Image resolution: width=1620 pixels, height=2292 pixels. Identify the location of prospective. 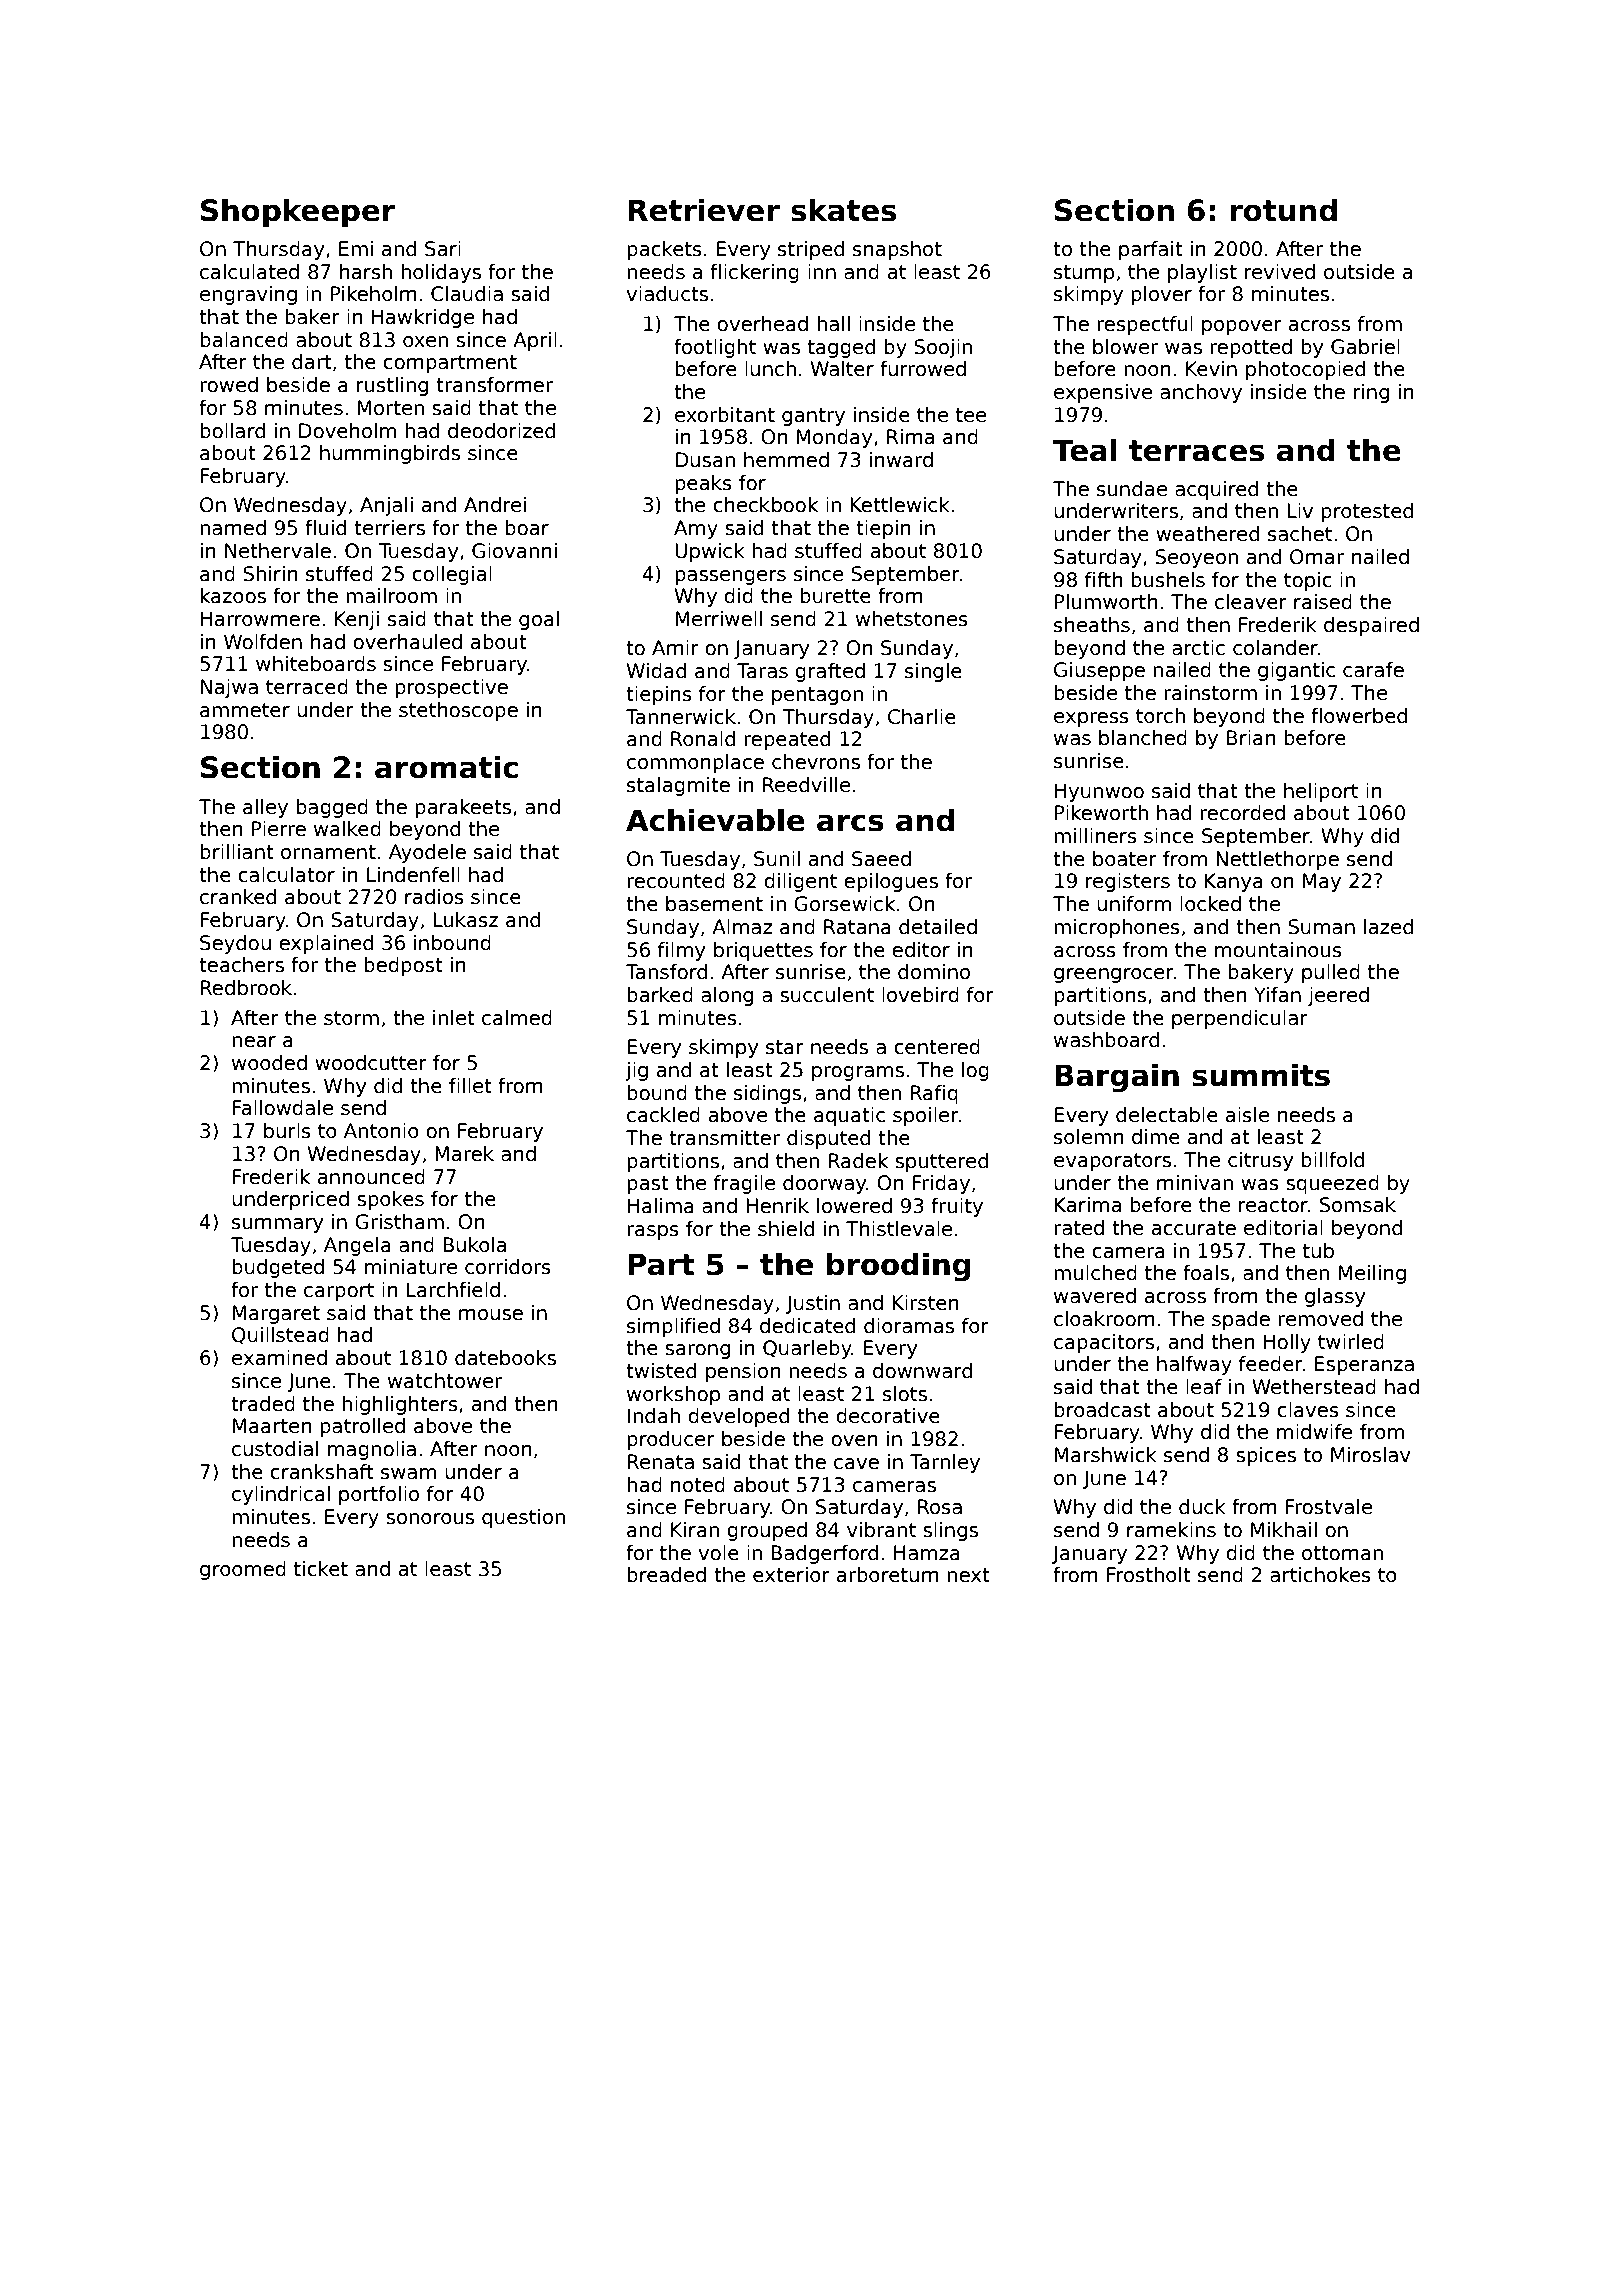
(451, 688).
